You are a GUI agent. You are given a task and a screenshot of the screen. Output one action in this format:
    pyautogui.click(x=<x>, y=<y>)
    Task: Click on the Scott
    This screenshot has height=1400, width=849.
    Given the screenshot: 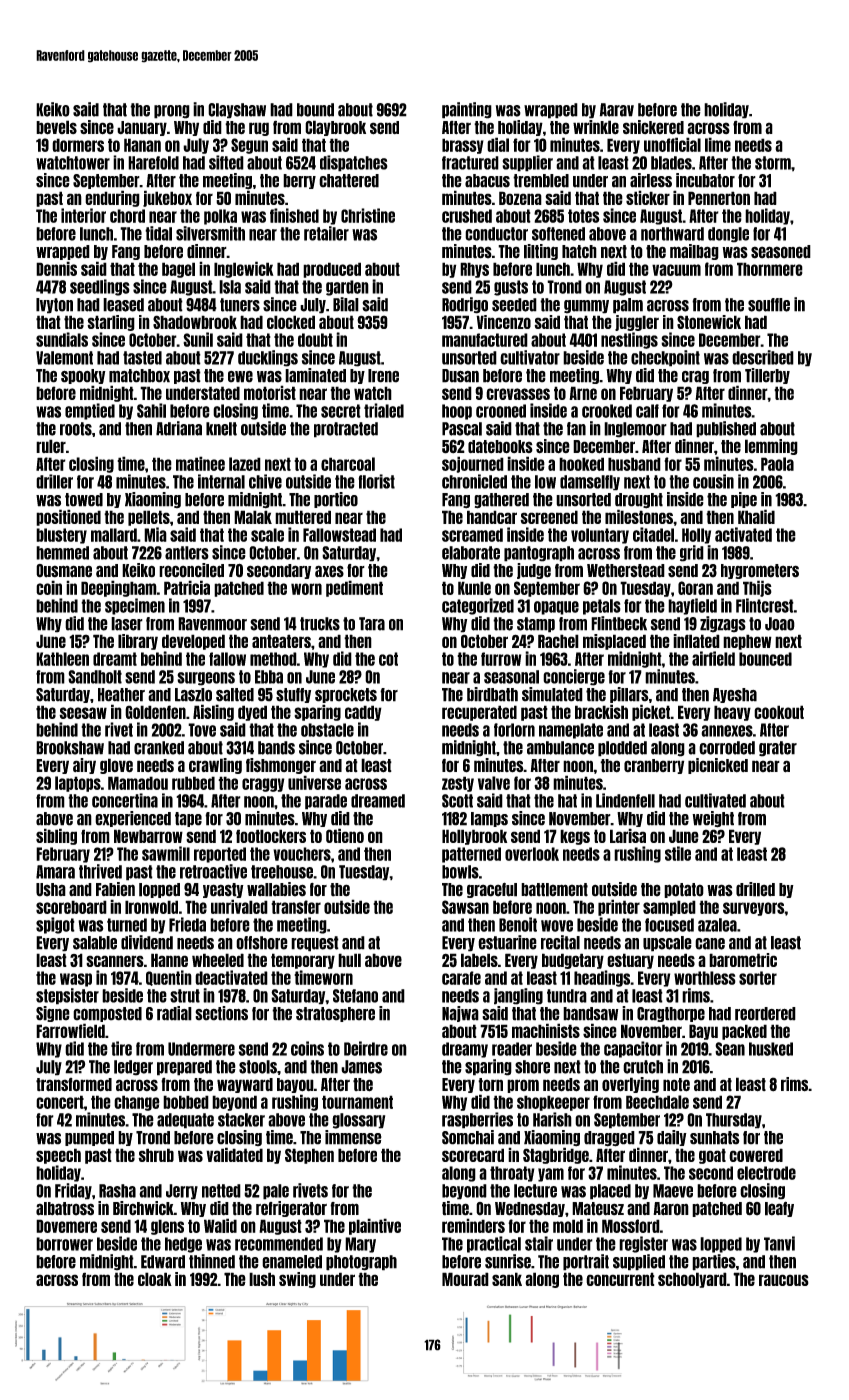 What is the action you would take?
    pyautogui.click(x=457, y=801)
